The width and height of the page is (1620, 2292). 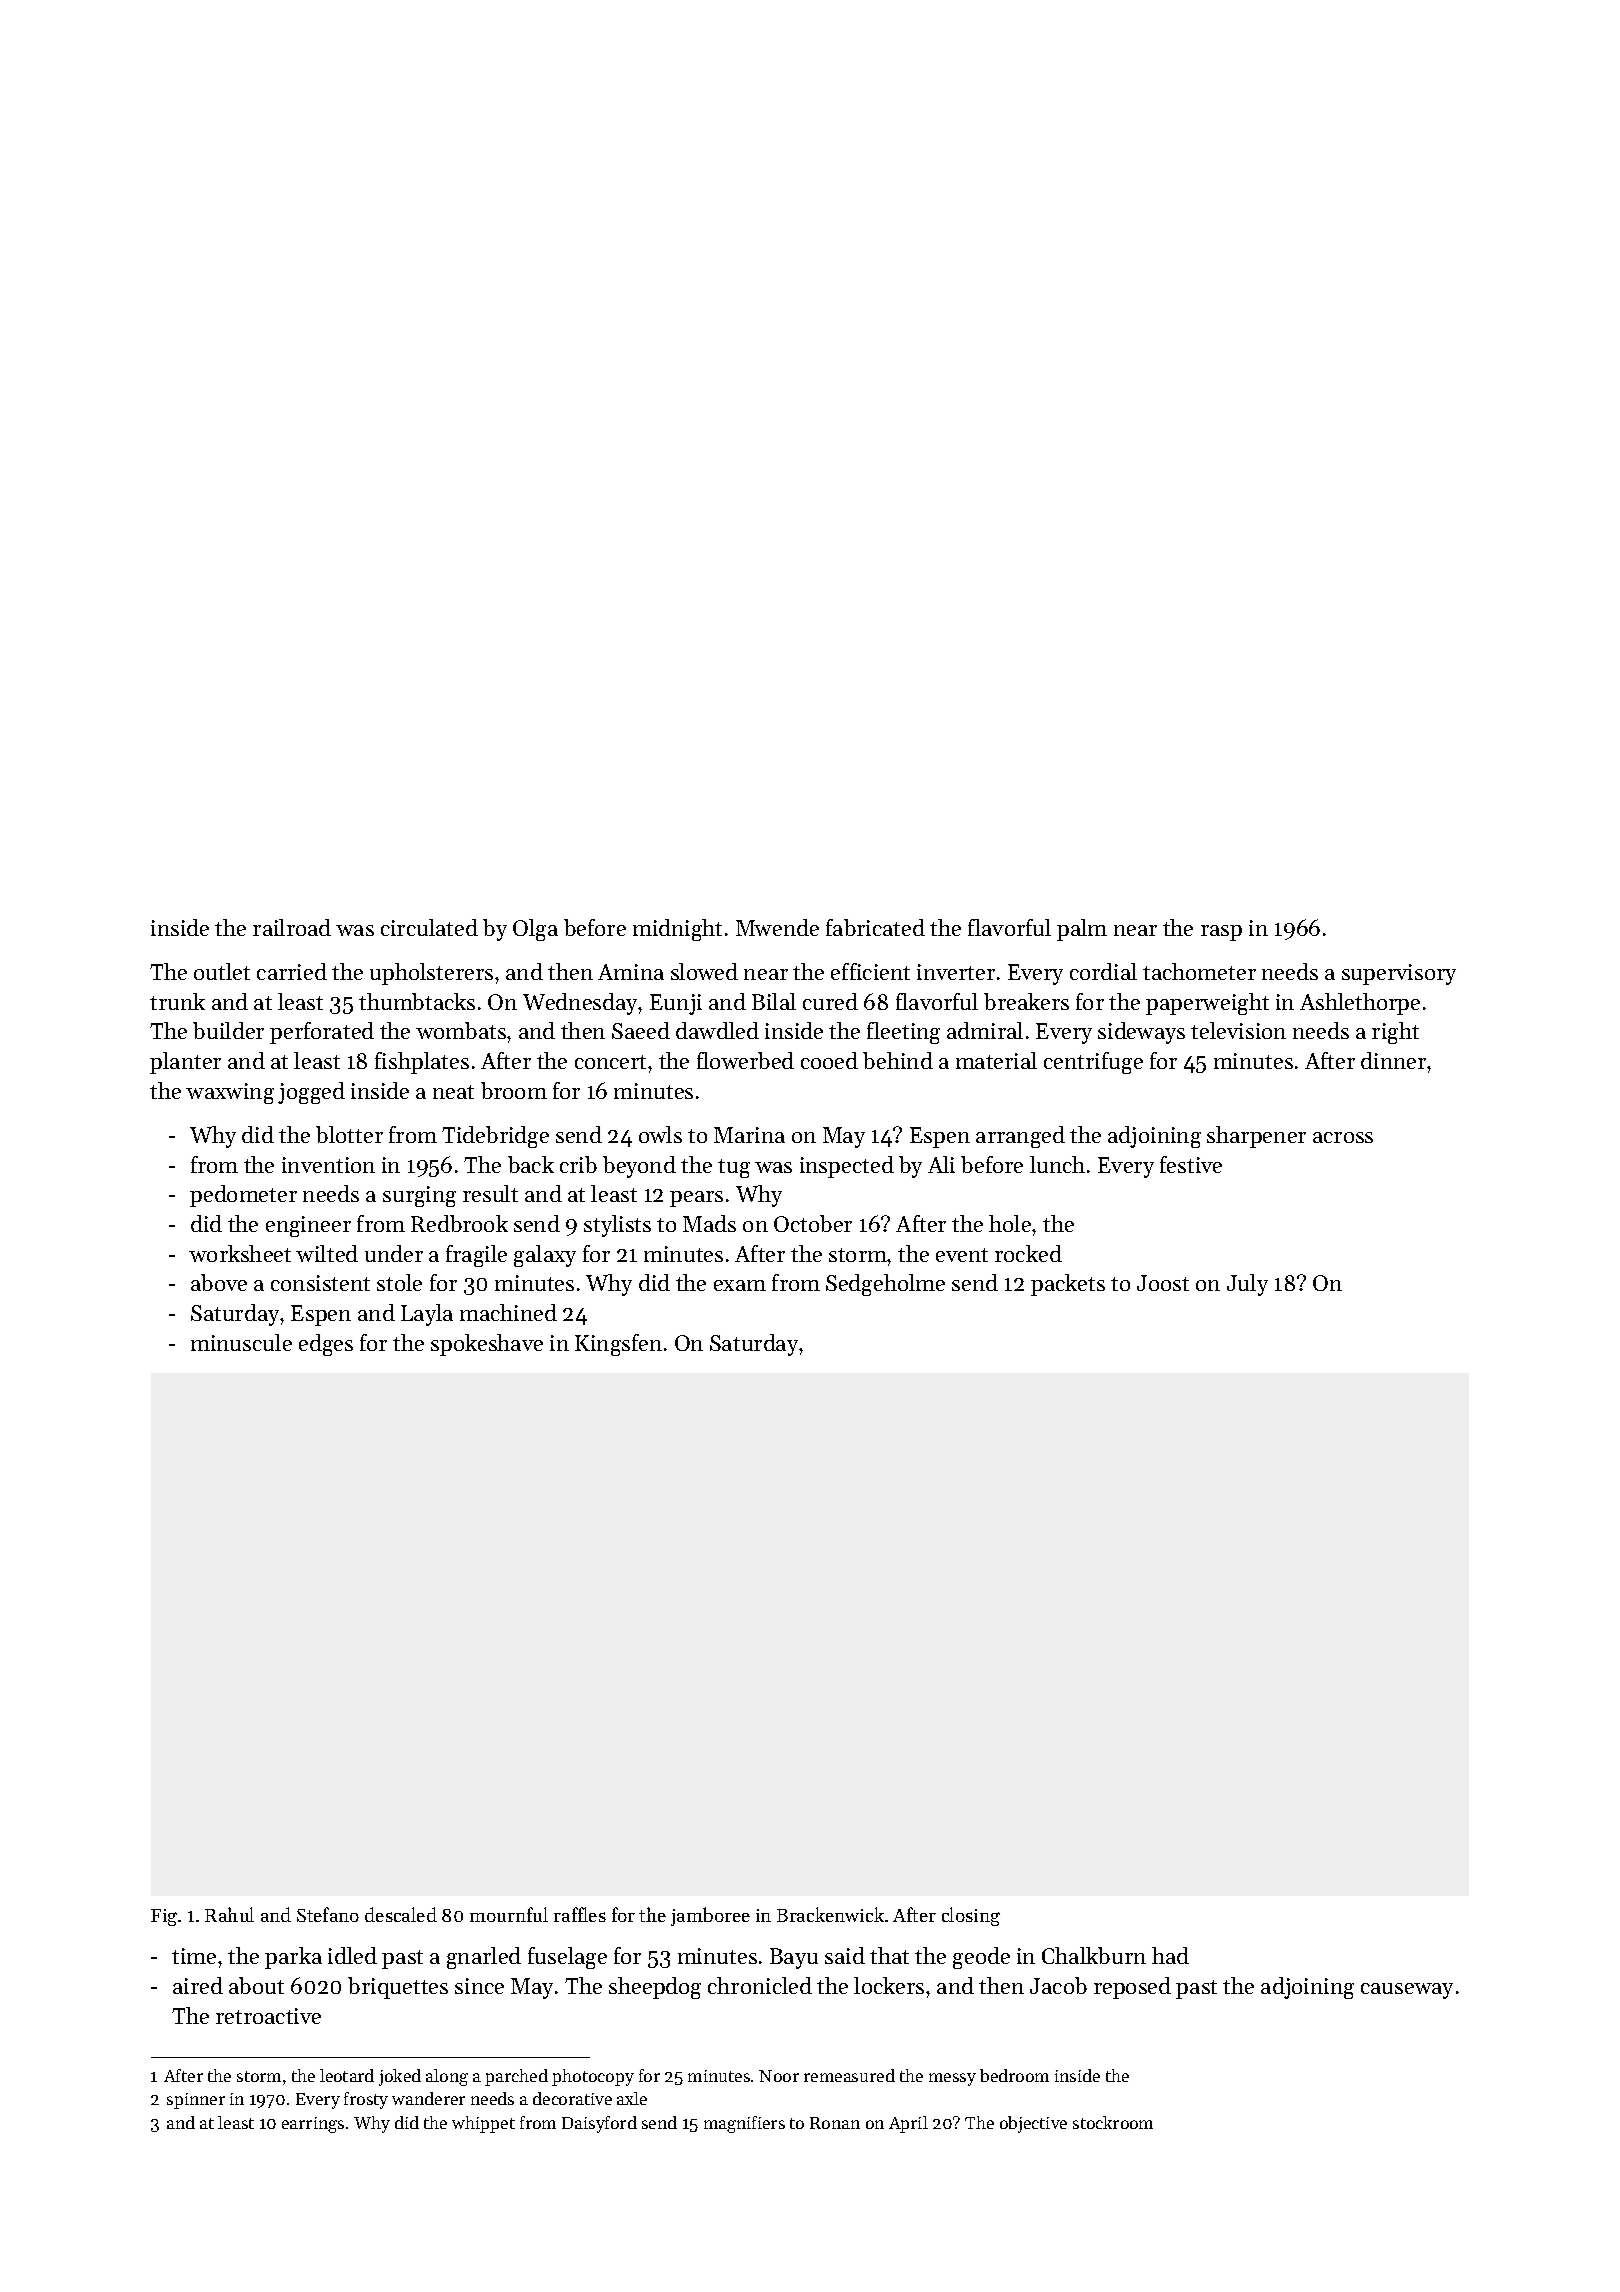 What do you see at coordinates (1033, 2124) in the page?
I see `objective` at bounding box center [1033, 2124].
